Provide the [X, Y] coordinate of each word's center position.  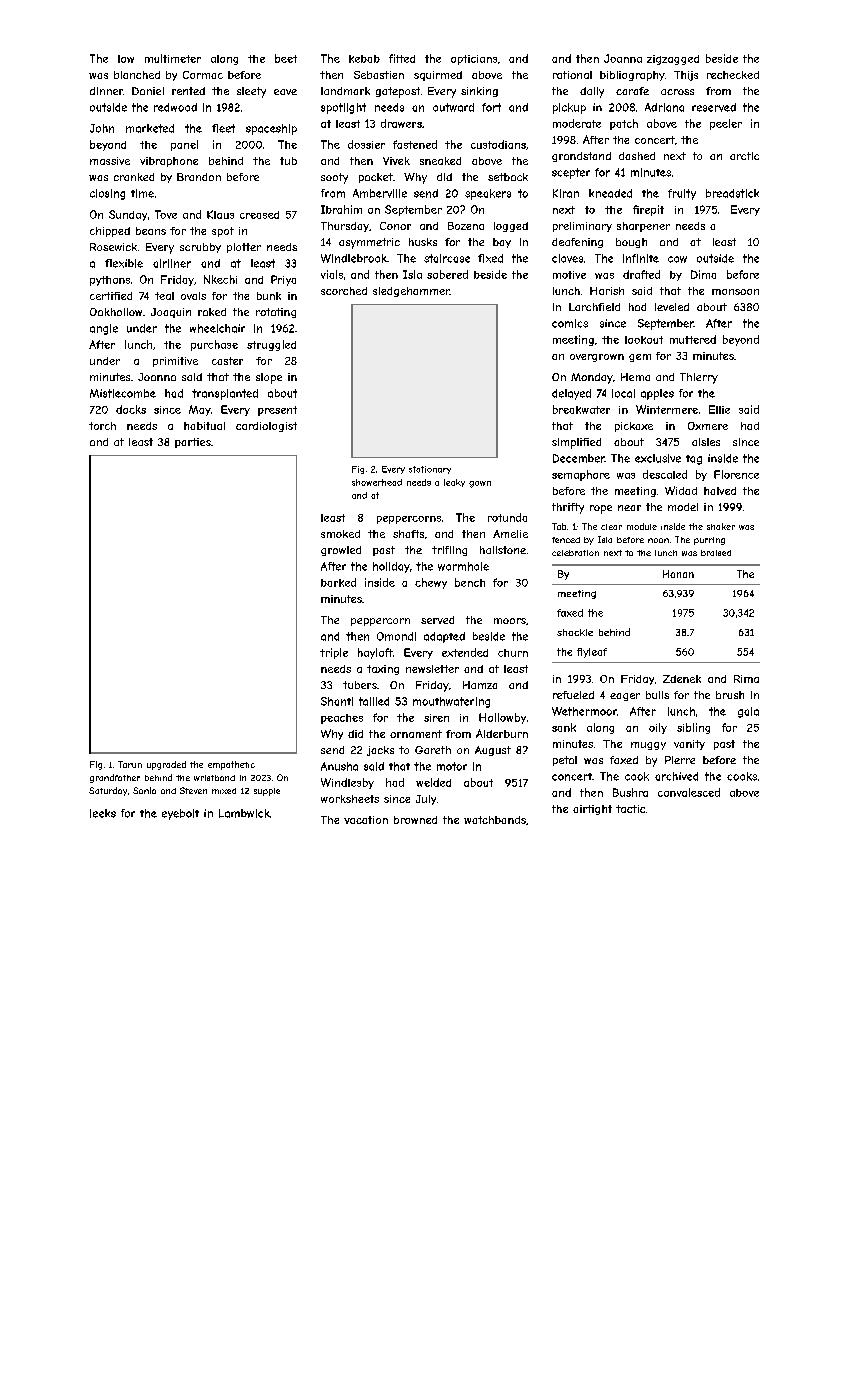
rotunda [507, 517]
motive [569, 275]
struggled [271, 345]
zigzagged [673, 60]
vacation [366, 820]
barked [338, 582]
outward [453, 107]
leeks [103, 813]
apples [657, 394]
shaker [721, 526]
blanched [137, 75]
